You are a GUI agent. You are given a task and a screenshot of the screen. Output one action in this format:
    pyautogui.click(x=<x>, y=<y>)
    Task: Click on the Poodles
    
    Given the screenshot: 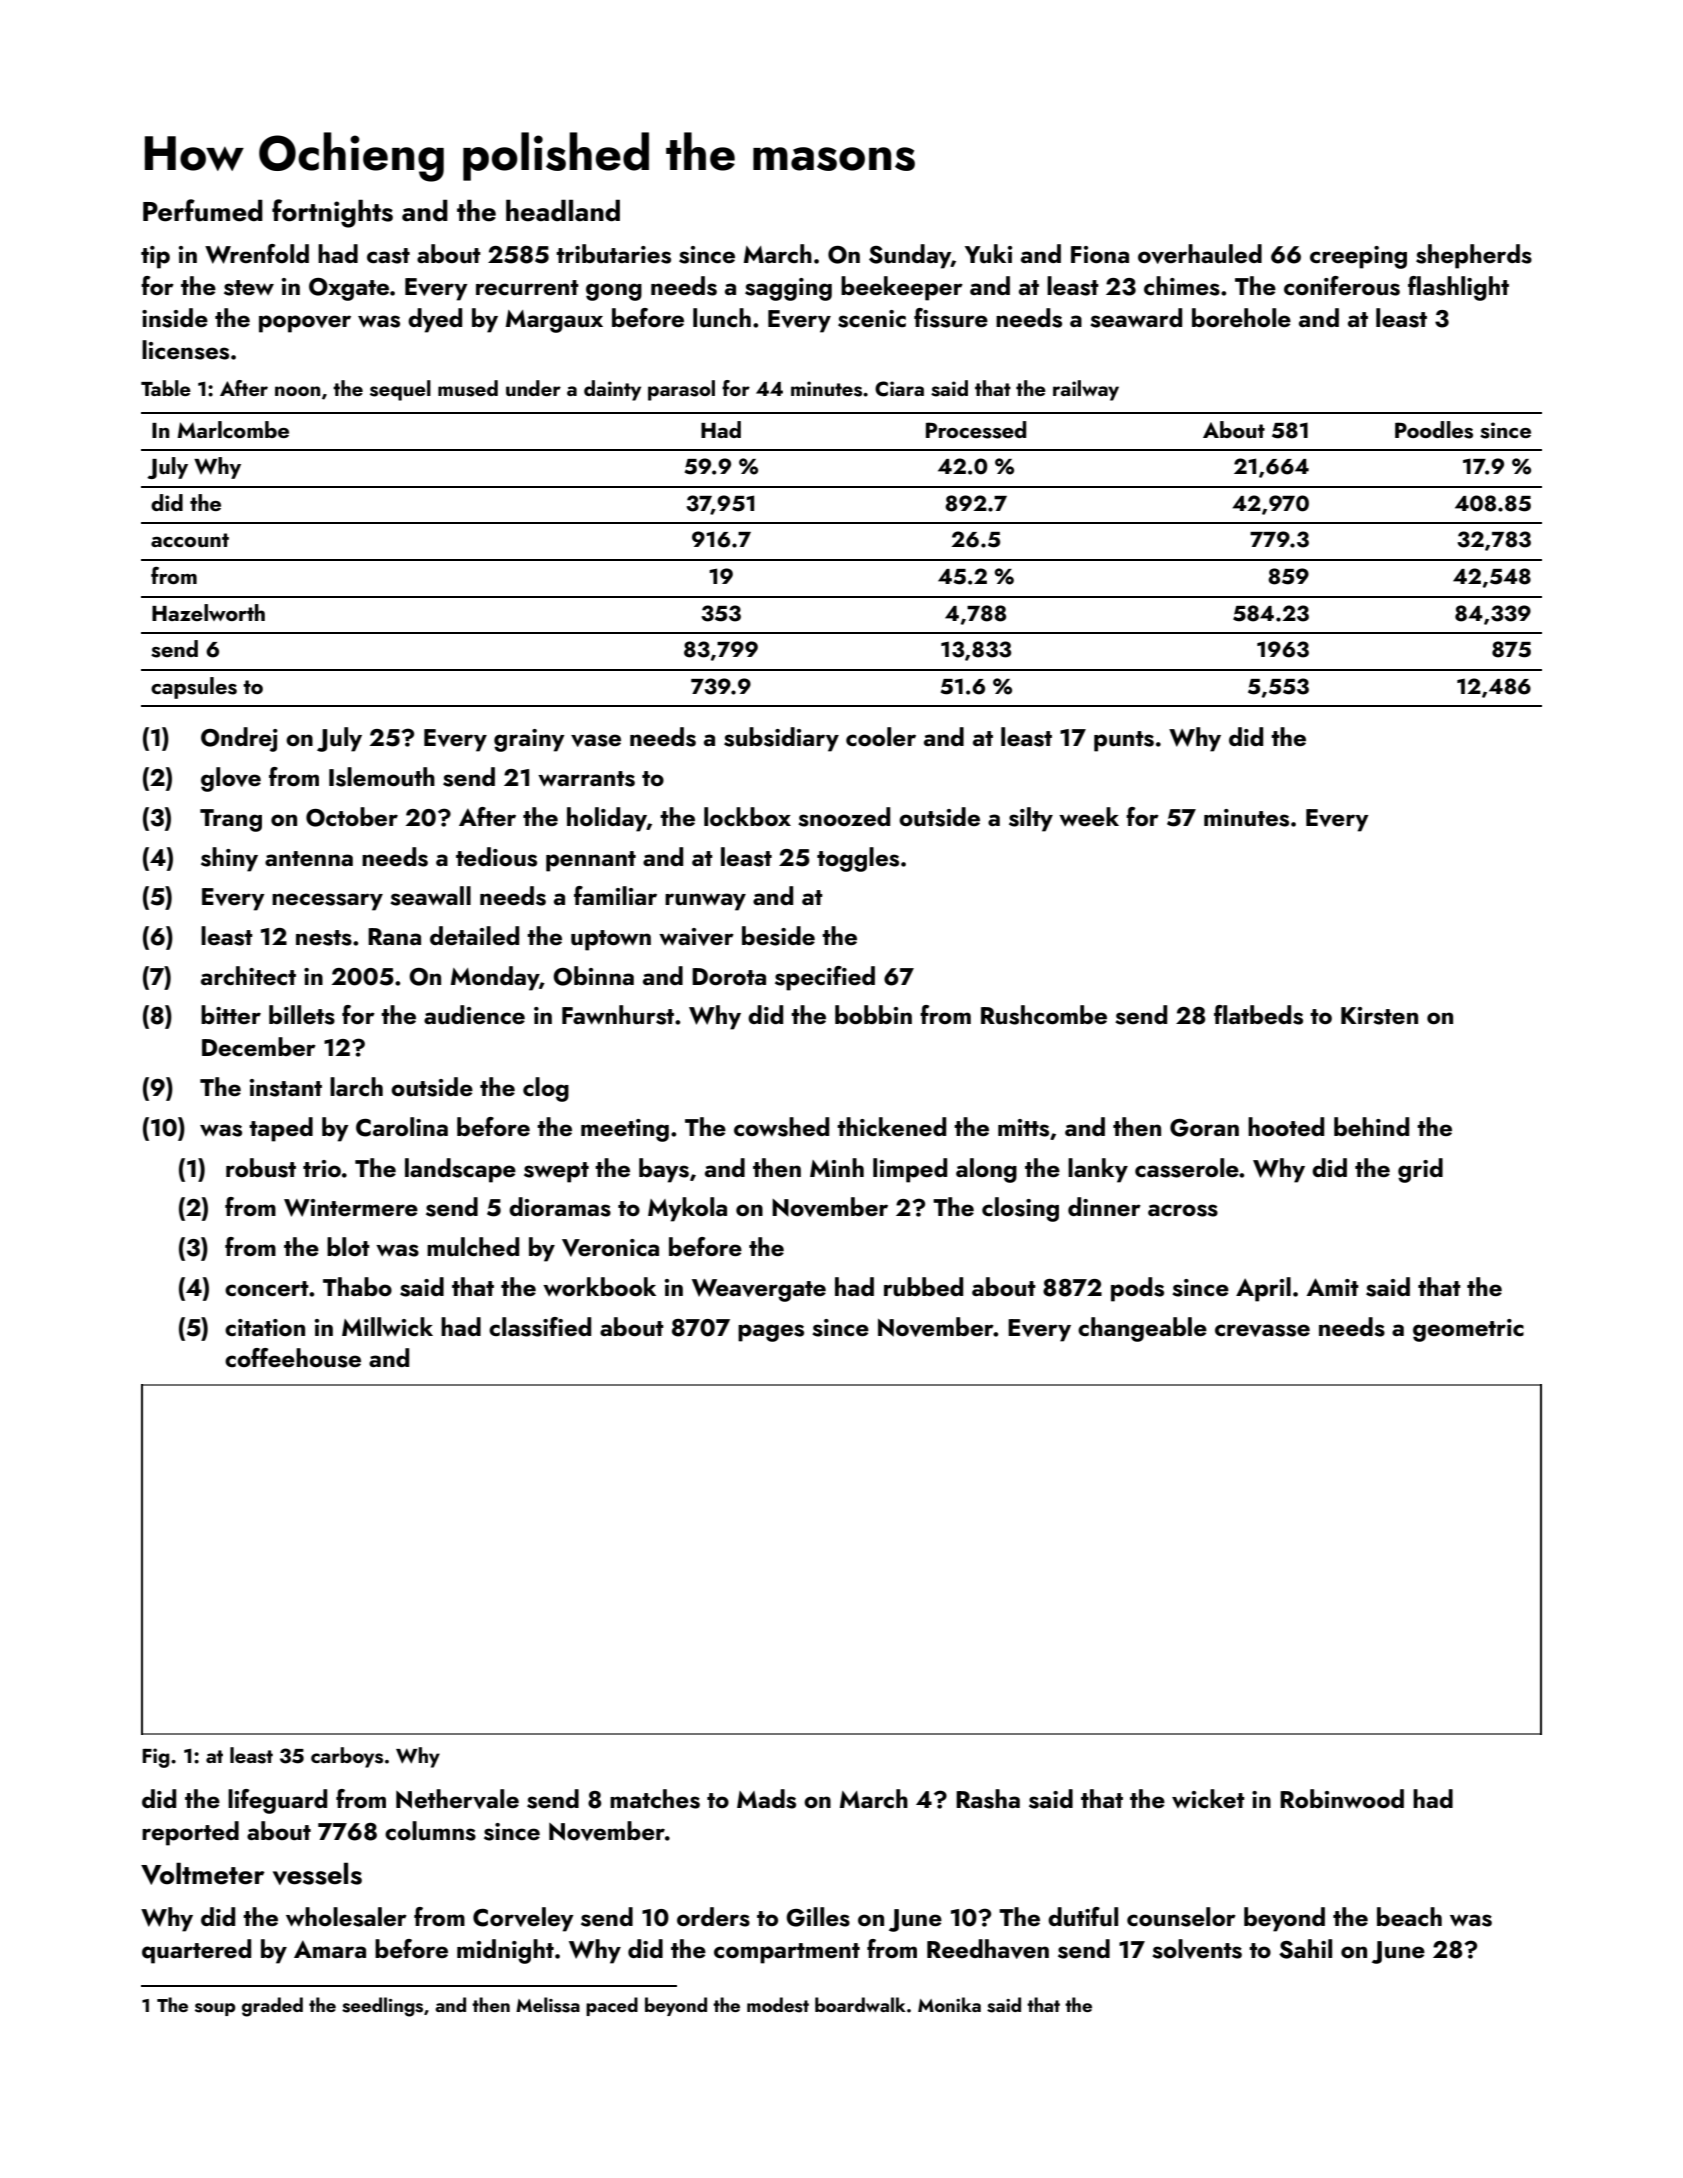 What is the action you would take?
    pyautogui.click(x=1434, y=430)
